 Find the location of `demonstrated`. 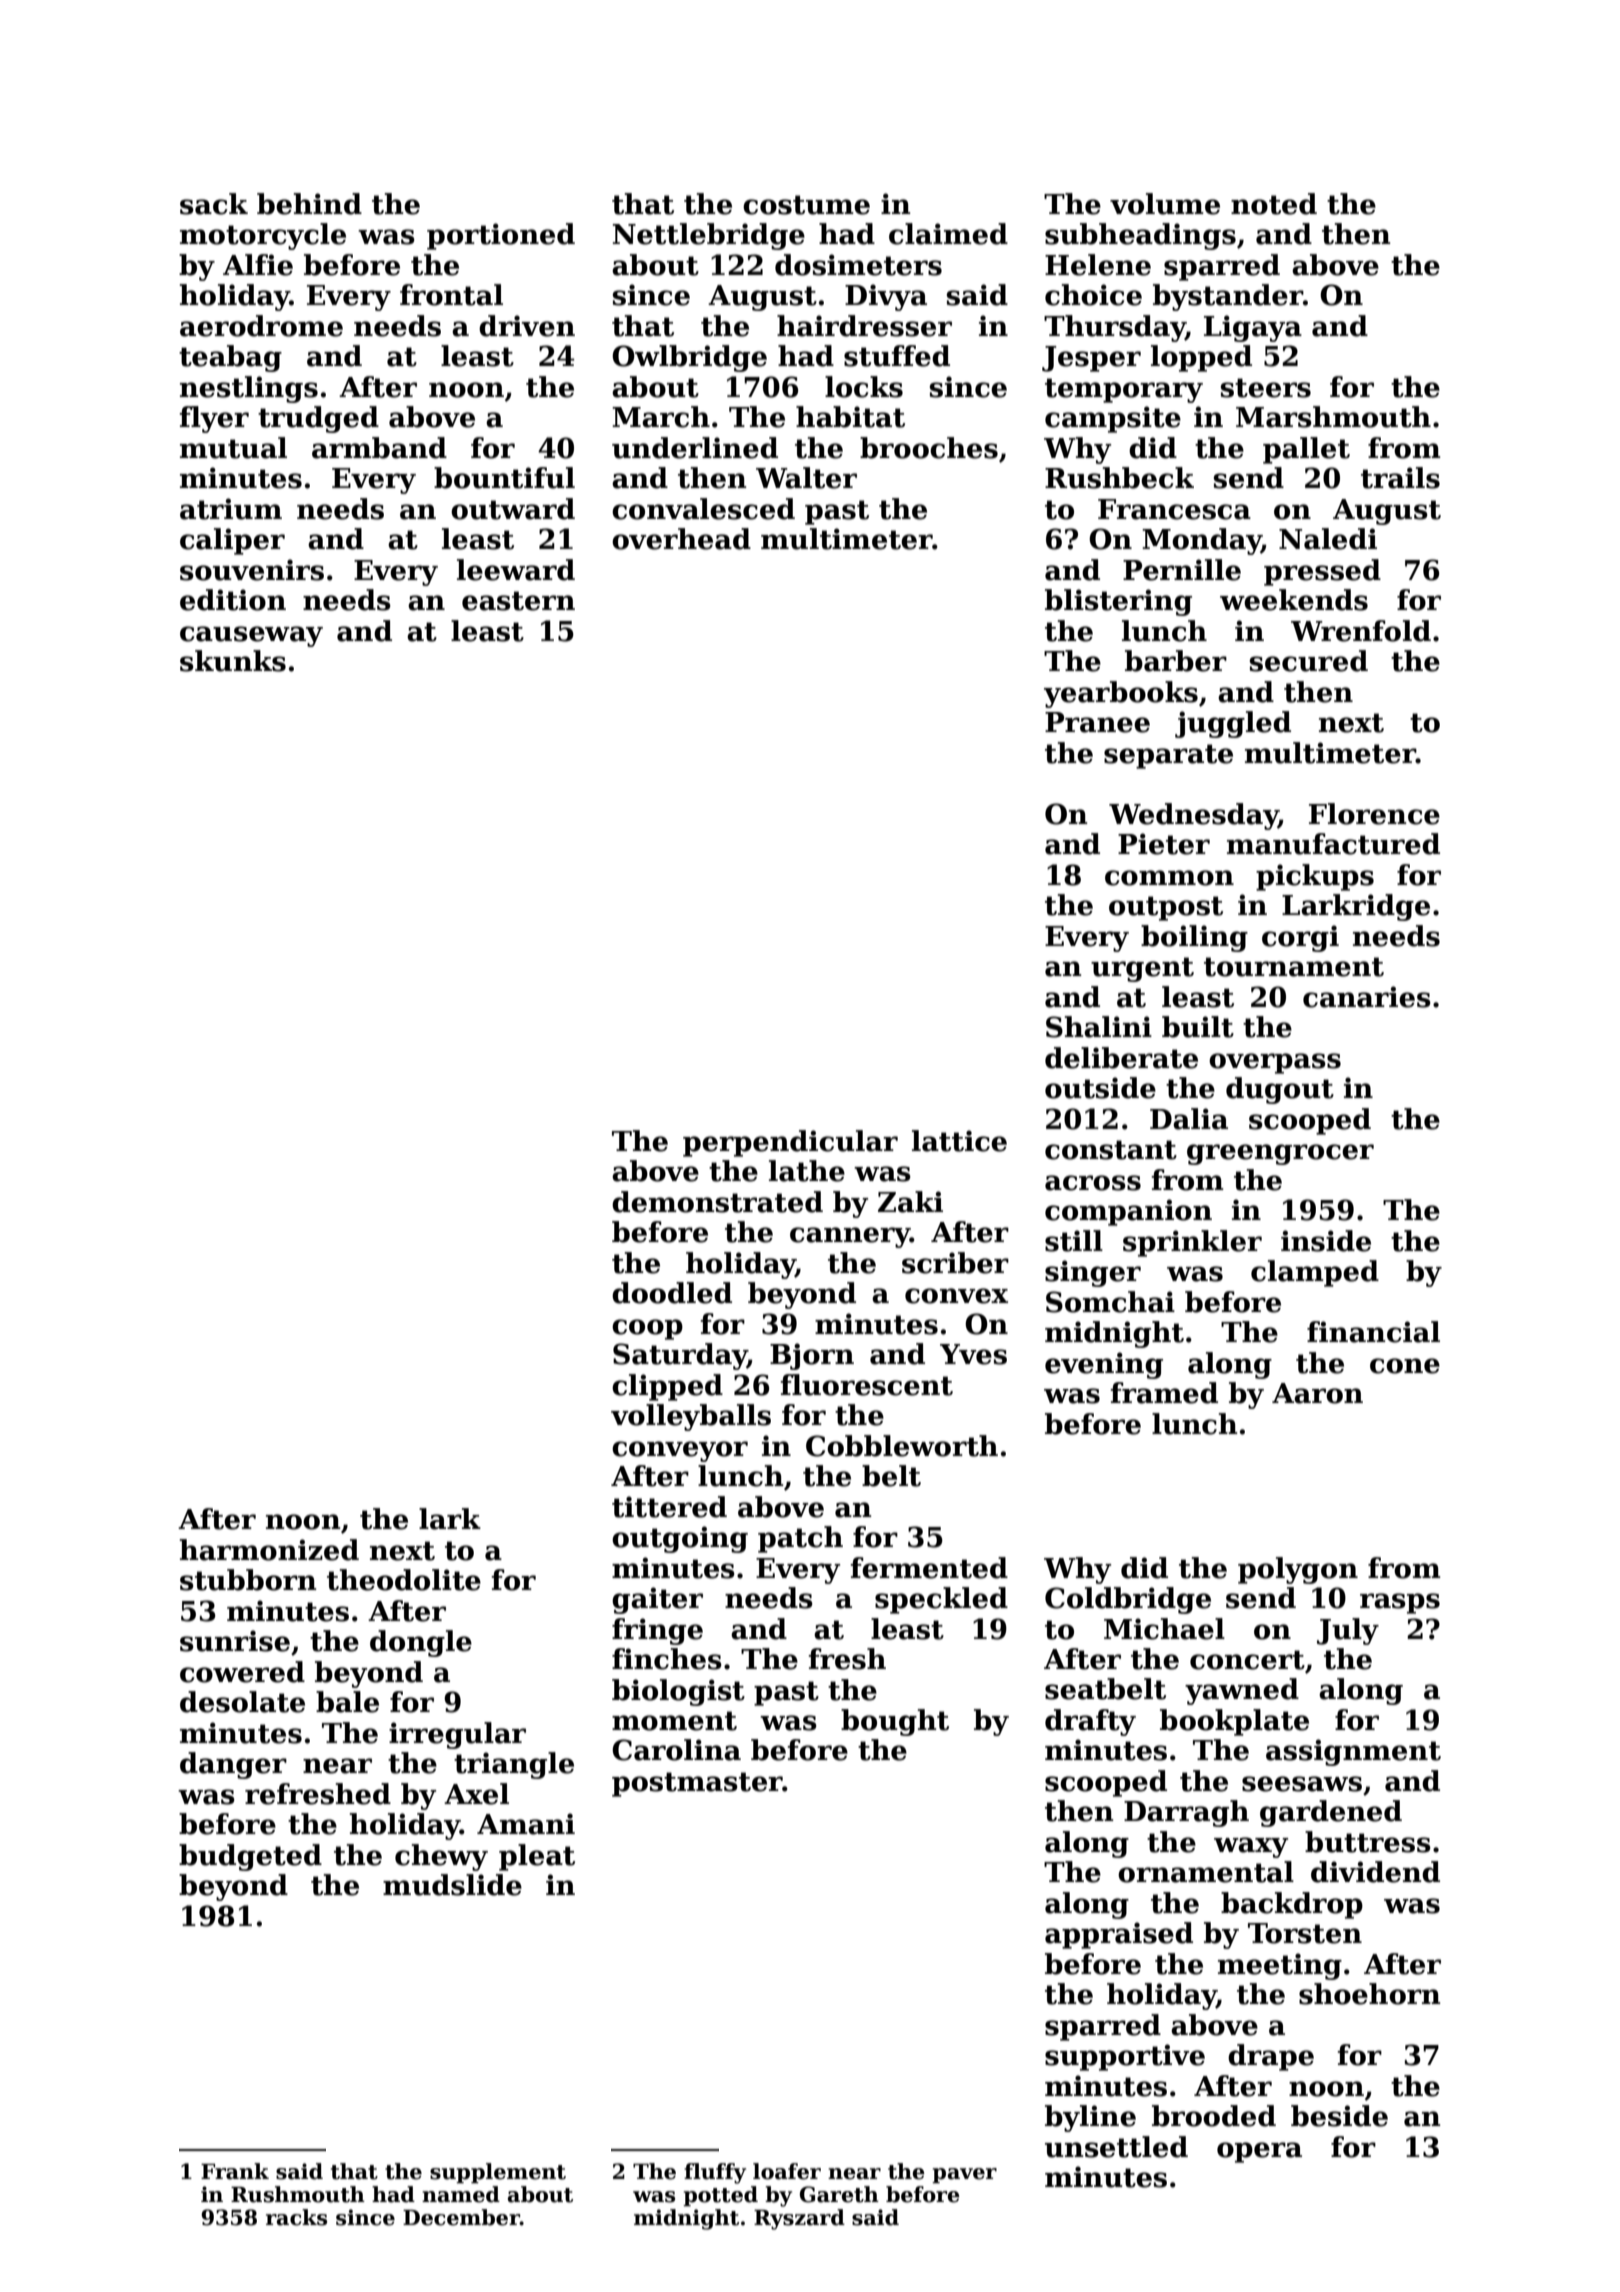

demonstrated is located at coordinates (717, 1202).
